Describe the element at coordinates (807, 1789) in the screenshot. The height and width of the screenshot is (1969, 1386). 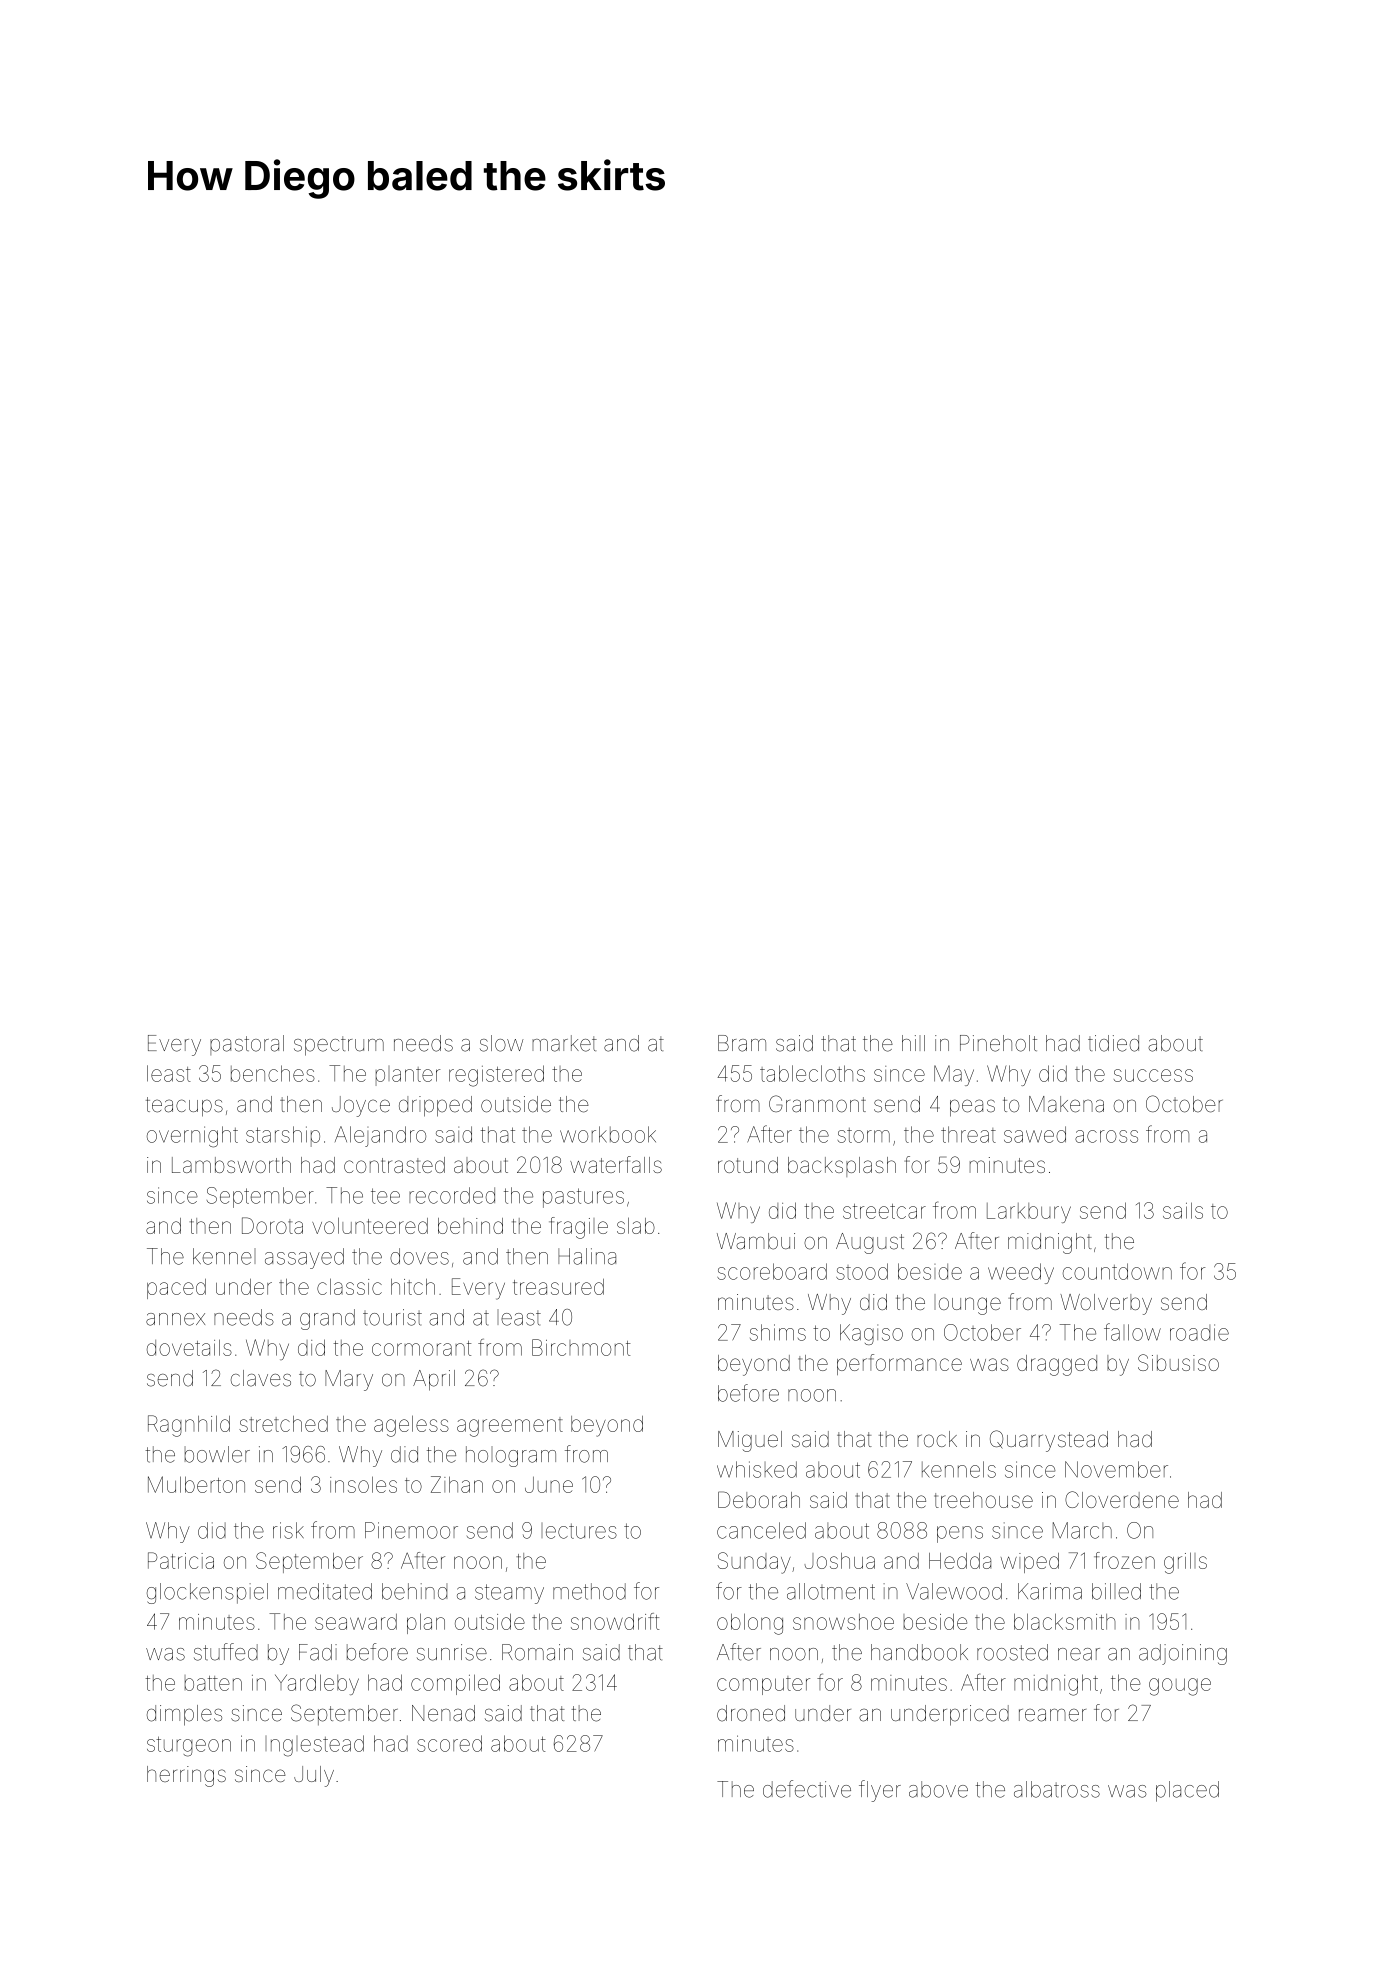
I see `defective` at that location.
